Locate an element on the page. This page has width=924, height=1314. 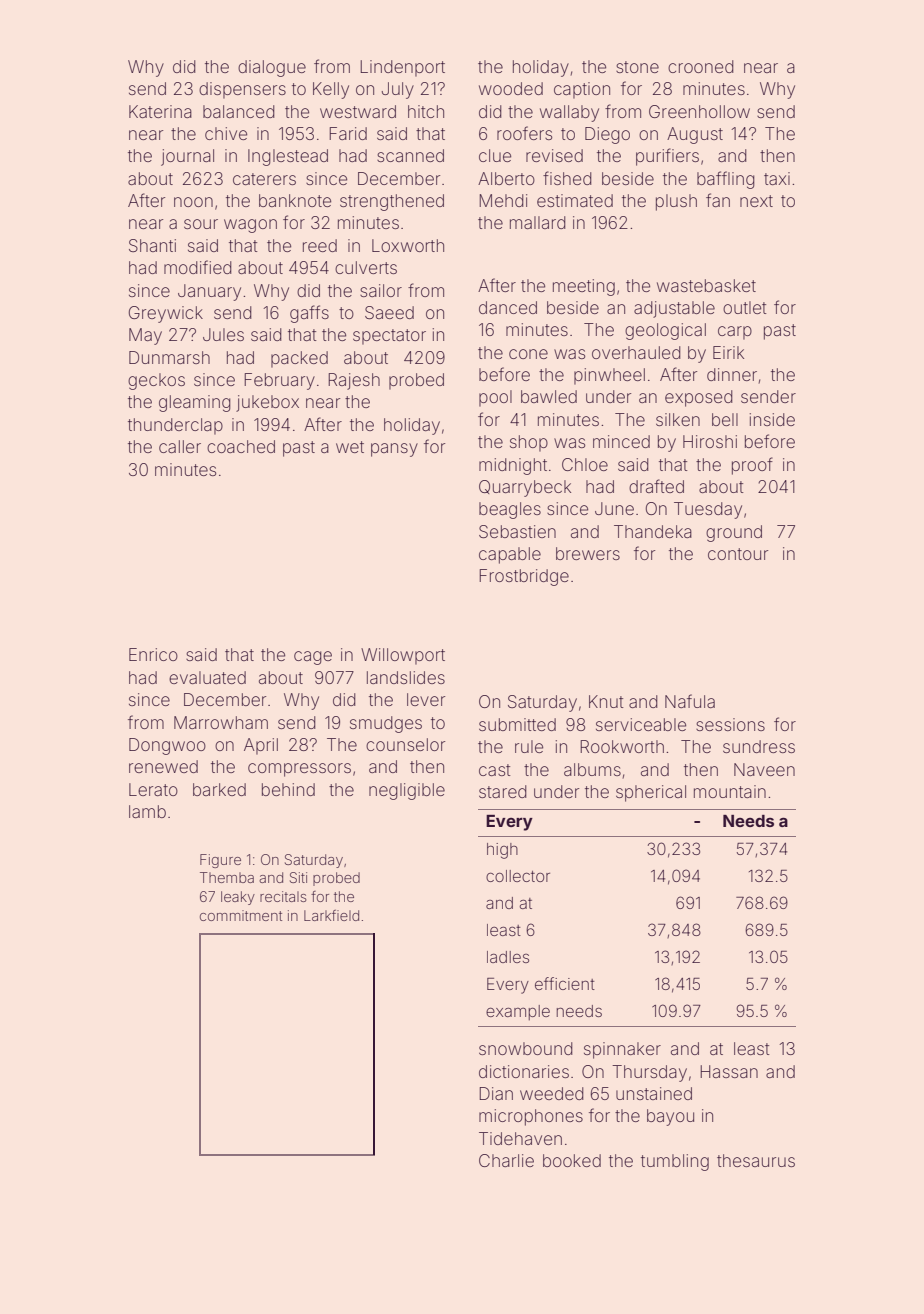
ground is located at coordinates (734, 533).
